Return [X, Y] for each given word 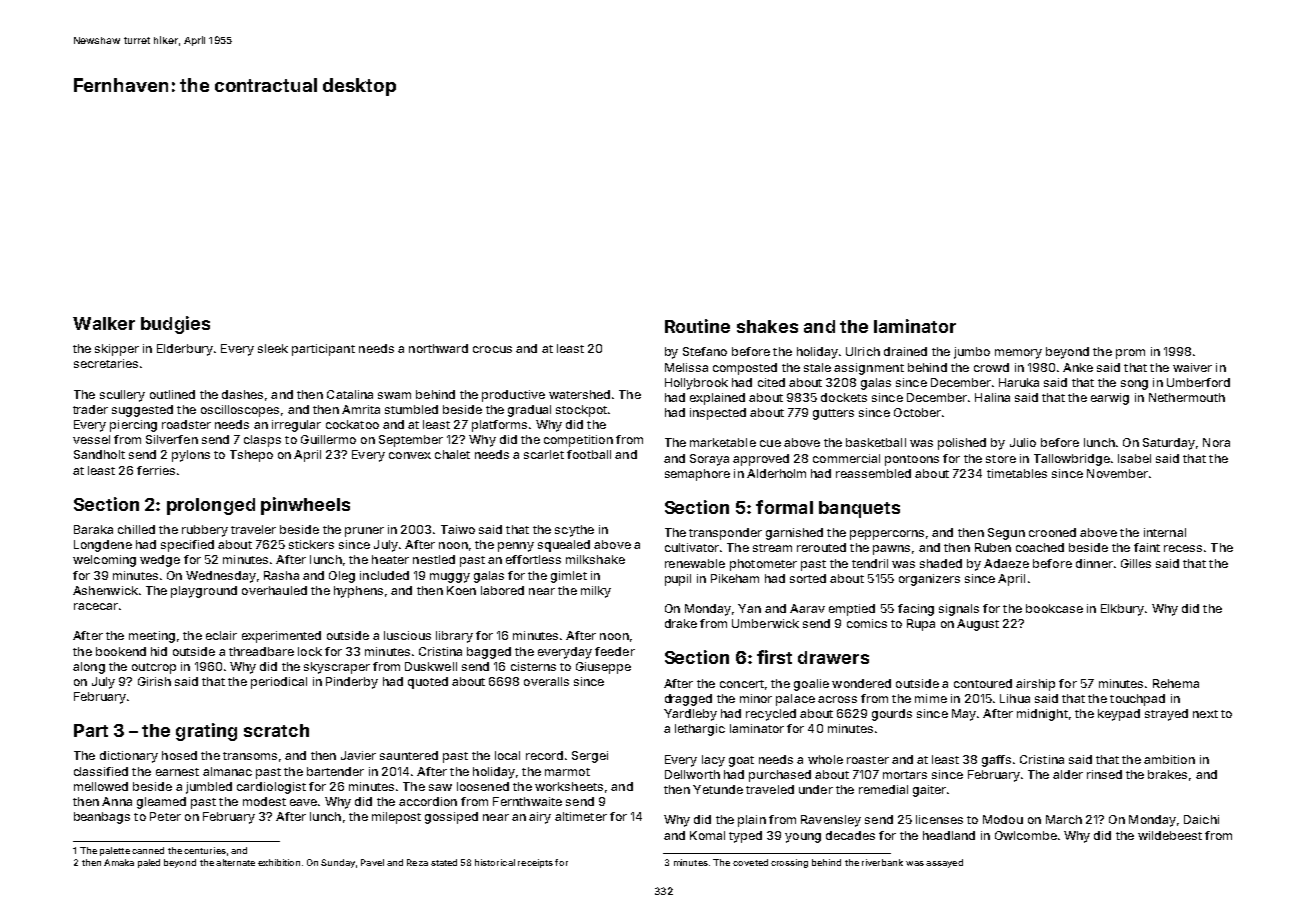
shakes [767, 326]
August [978, 625]
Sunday [338, 863]
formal [784, 507]
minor [756, 698]
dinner [1094, 563]
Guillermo [328, 439]
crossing [789, 863]
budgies [175, 325]
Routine [697, 326]
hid [159, 651]
